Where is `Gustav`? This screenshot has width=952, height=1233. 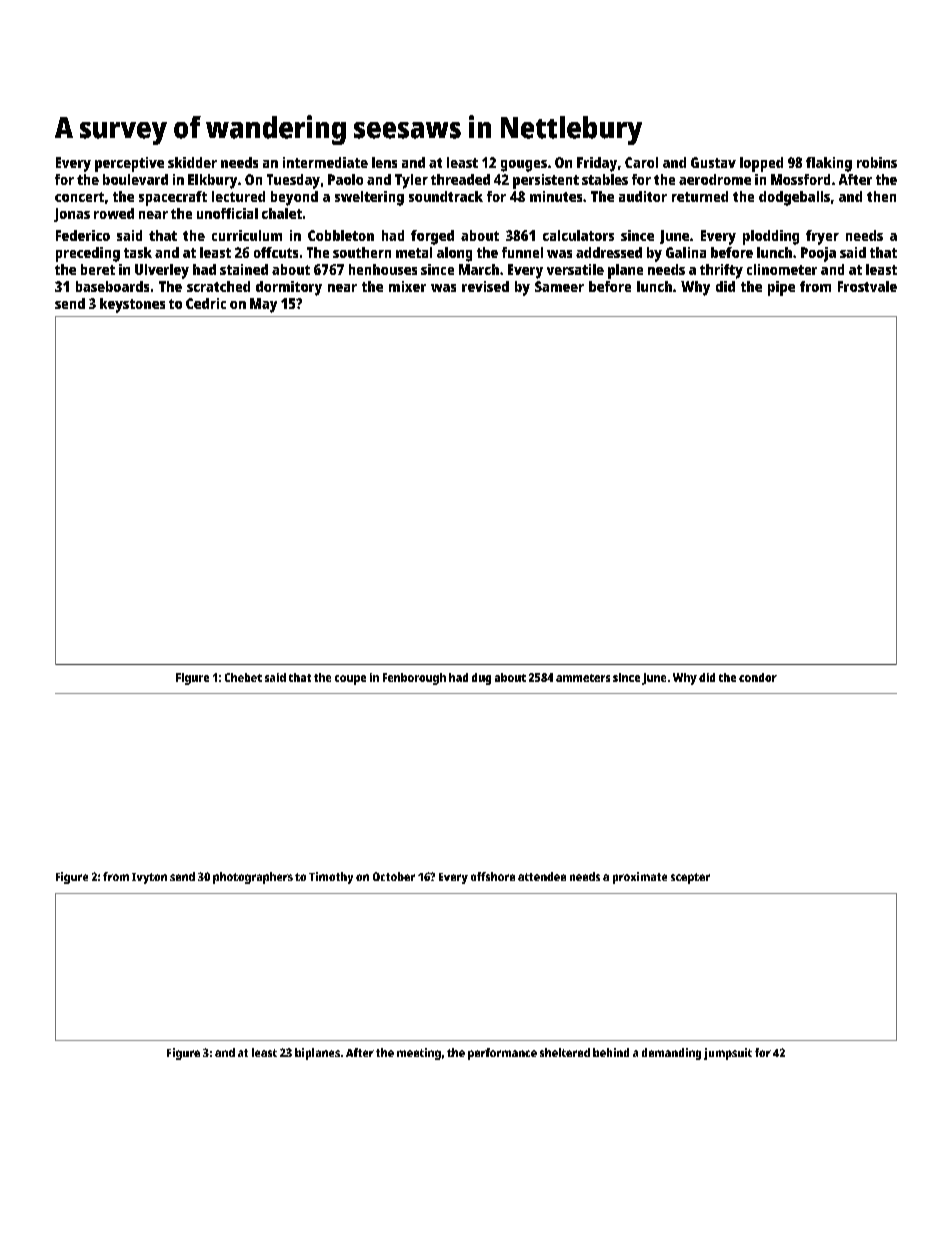 Gustav is located at coordinates (713, 162).
